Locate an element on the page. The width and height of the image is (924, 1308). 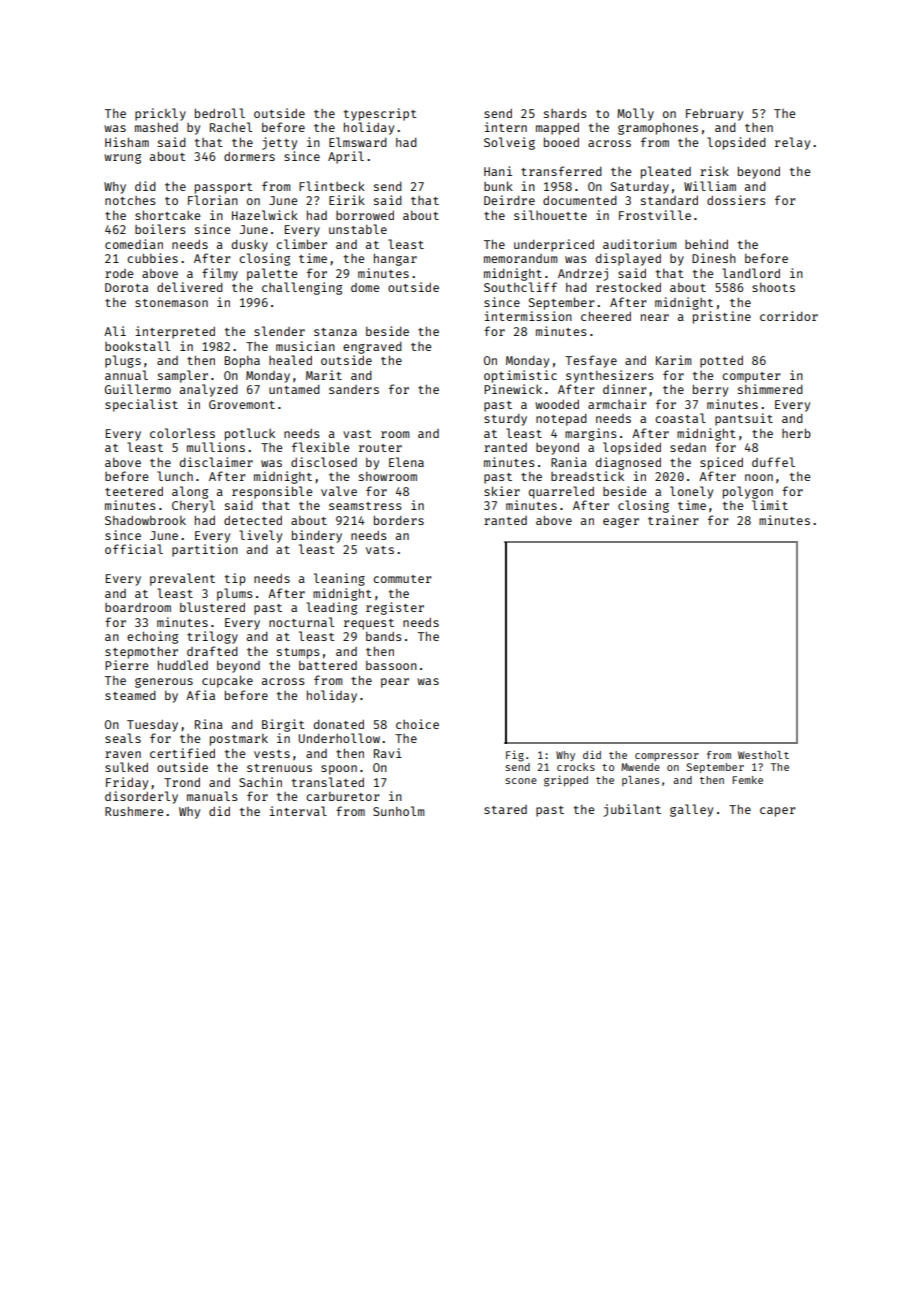
scone is located at coordinates (521, 781).
